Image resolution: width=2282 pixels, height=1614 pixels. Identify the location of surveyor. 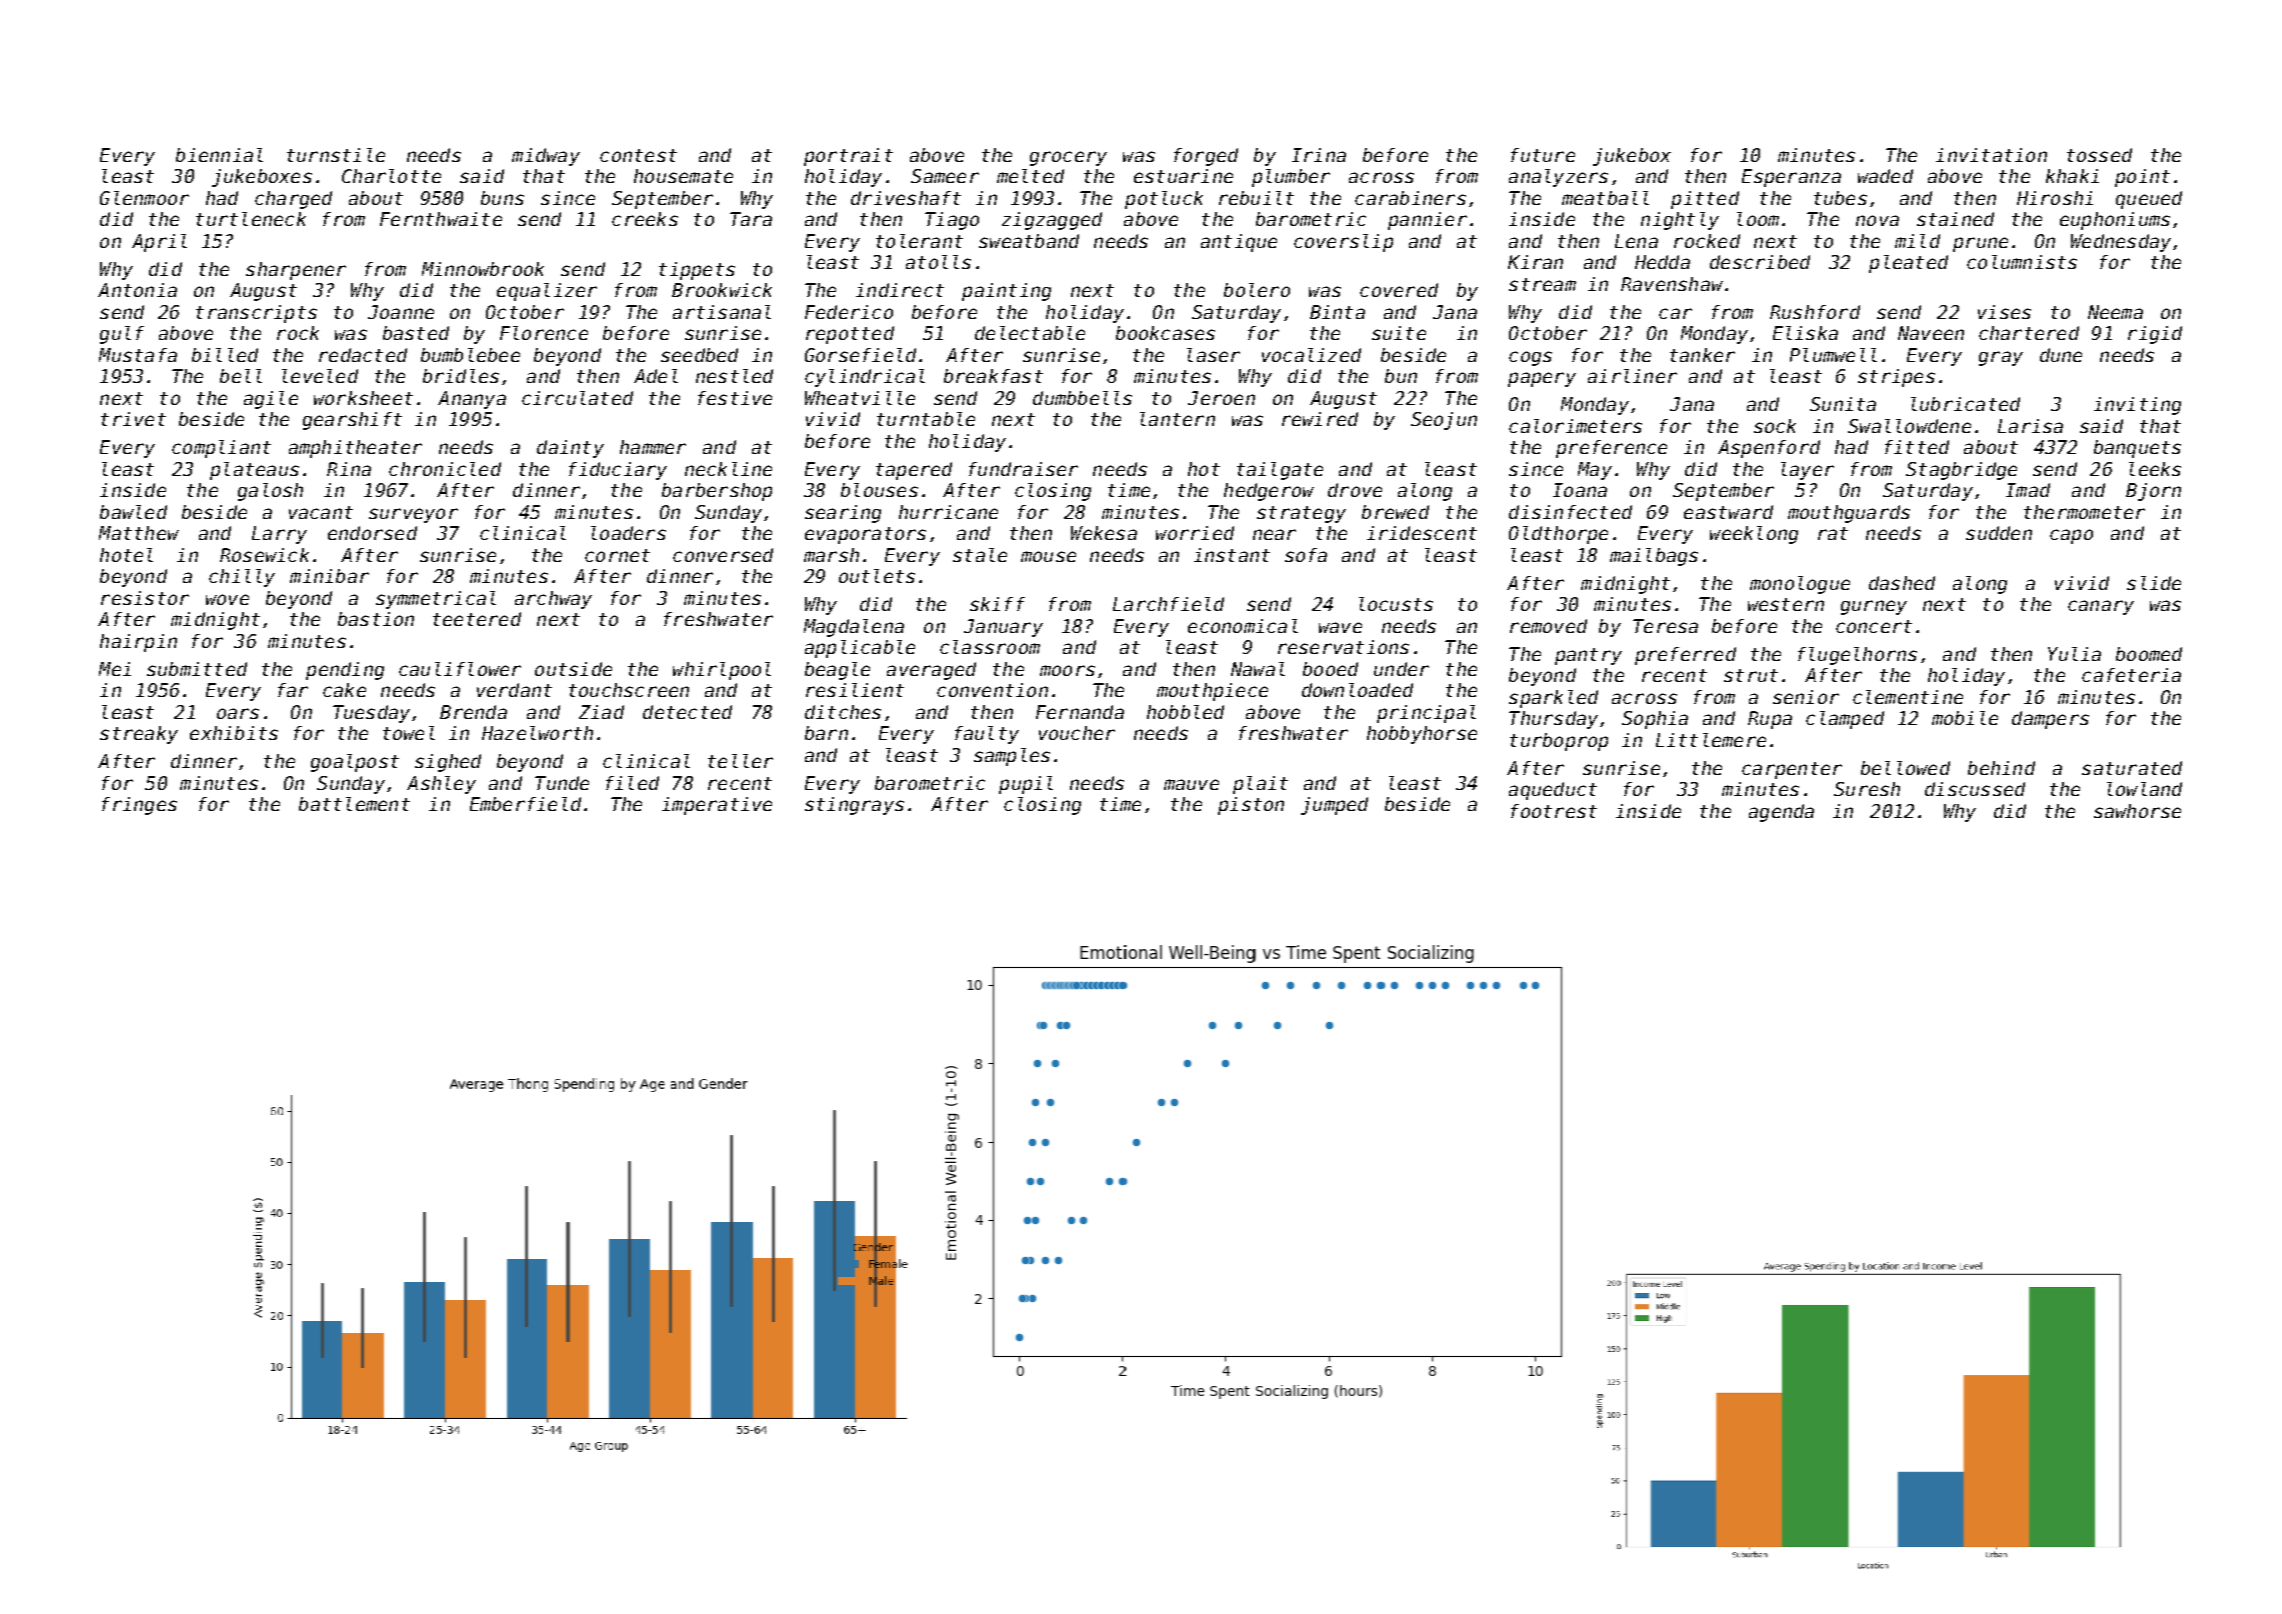
(413, 515).
